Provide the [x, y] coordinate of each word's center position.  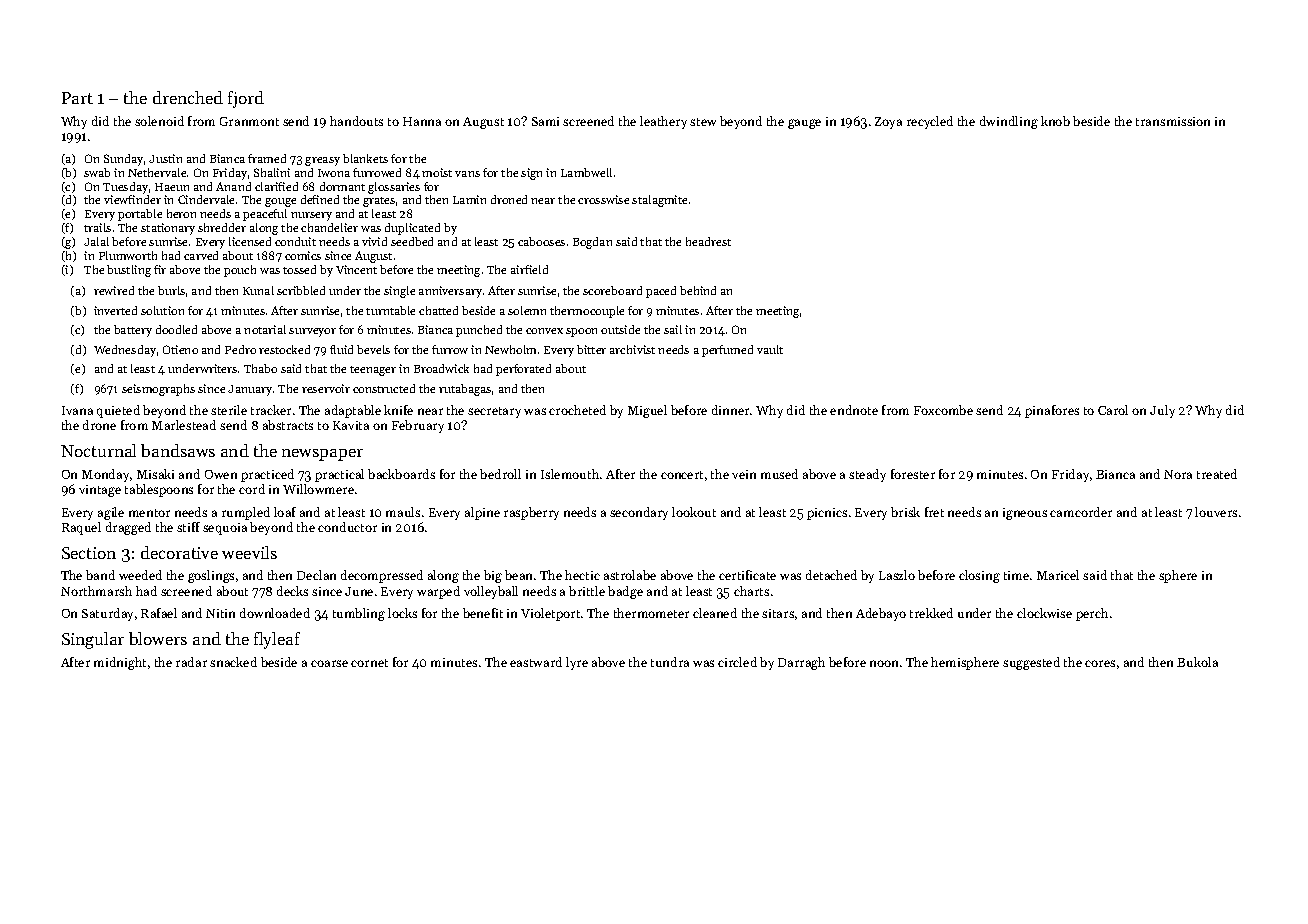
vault [770, 349]
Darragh [801, 663]
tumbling [359, 614]
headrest [708, 241]
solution [162, 310]
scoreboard [612, 290]
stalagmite [659, 201]
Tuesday [125, 188]
